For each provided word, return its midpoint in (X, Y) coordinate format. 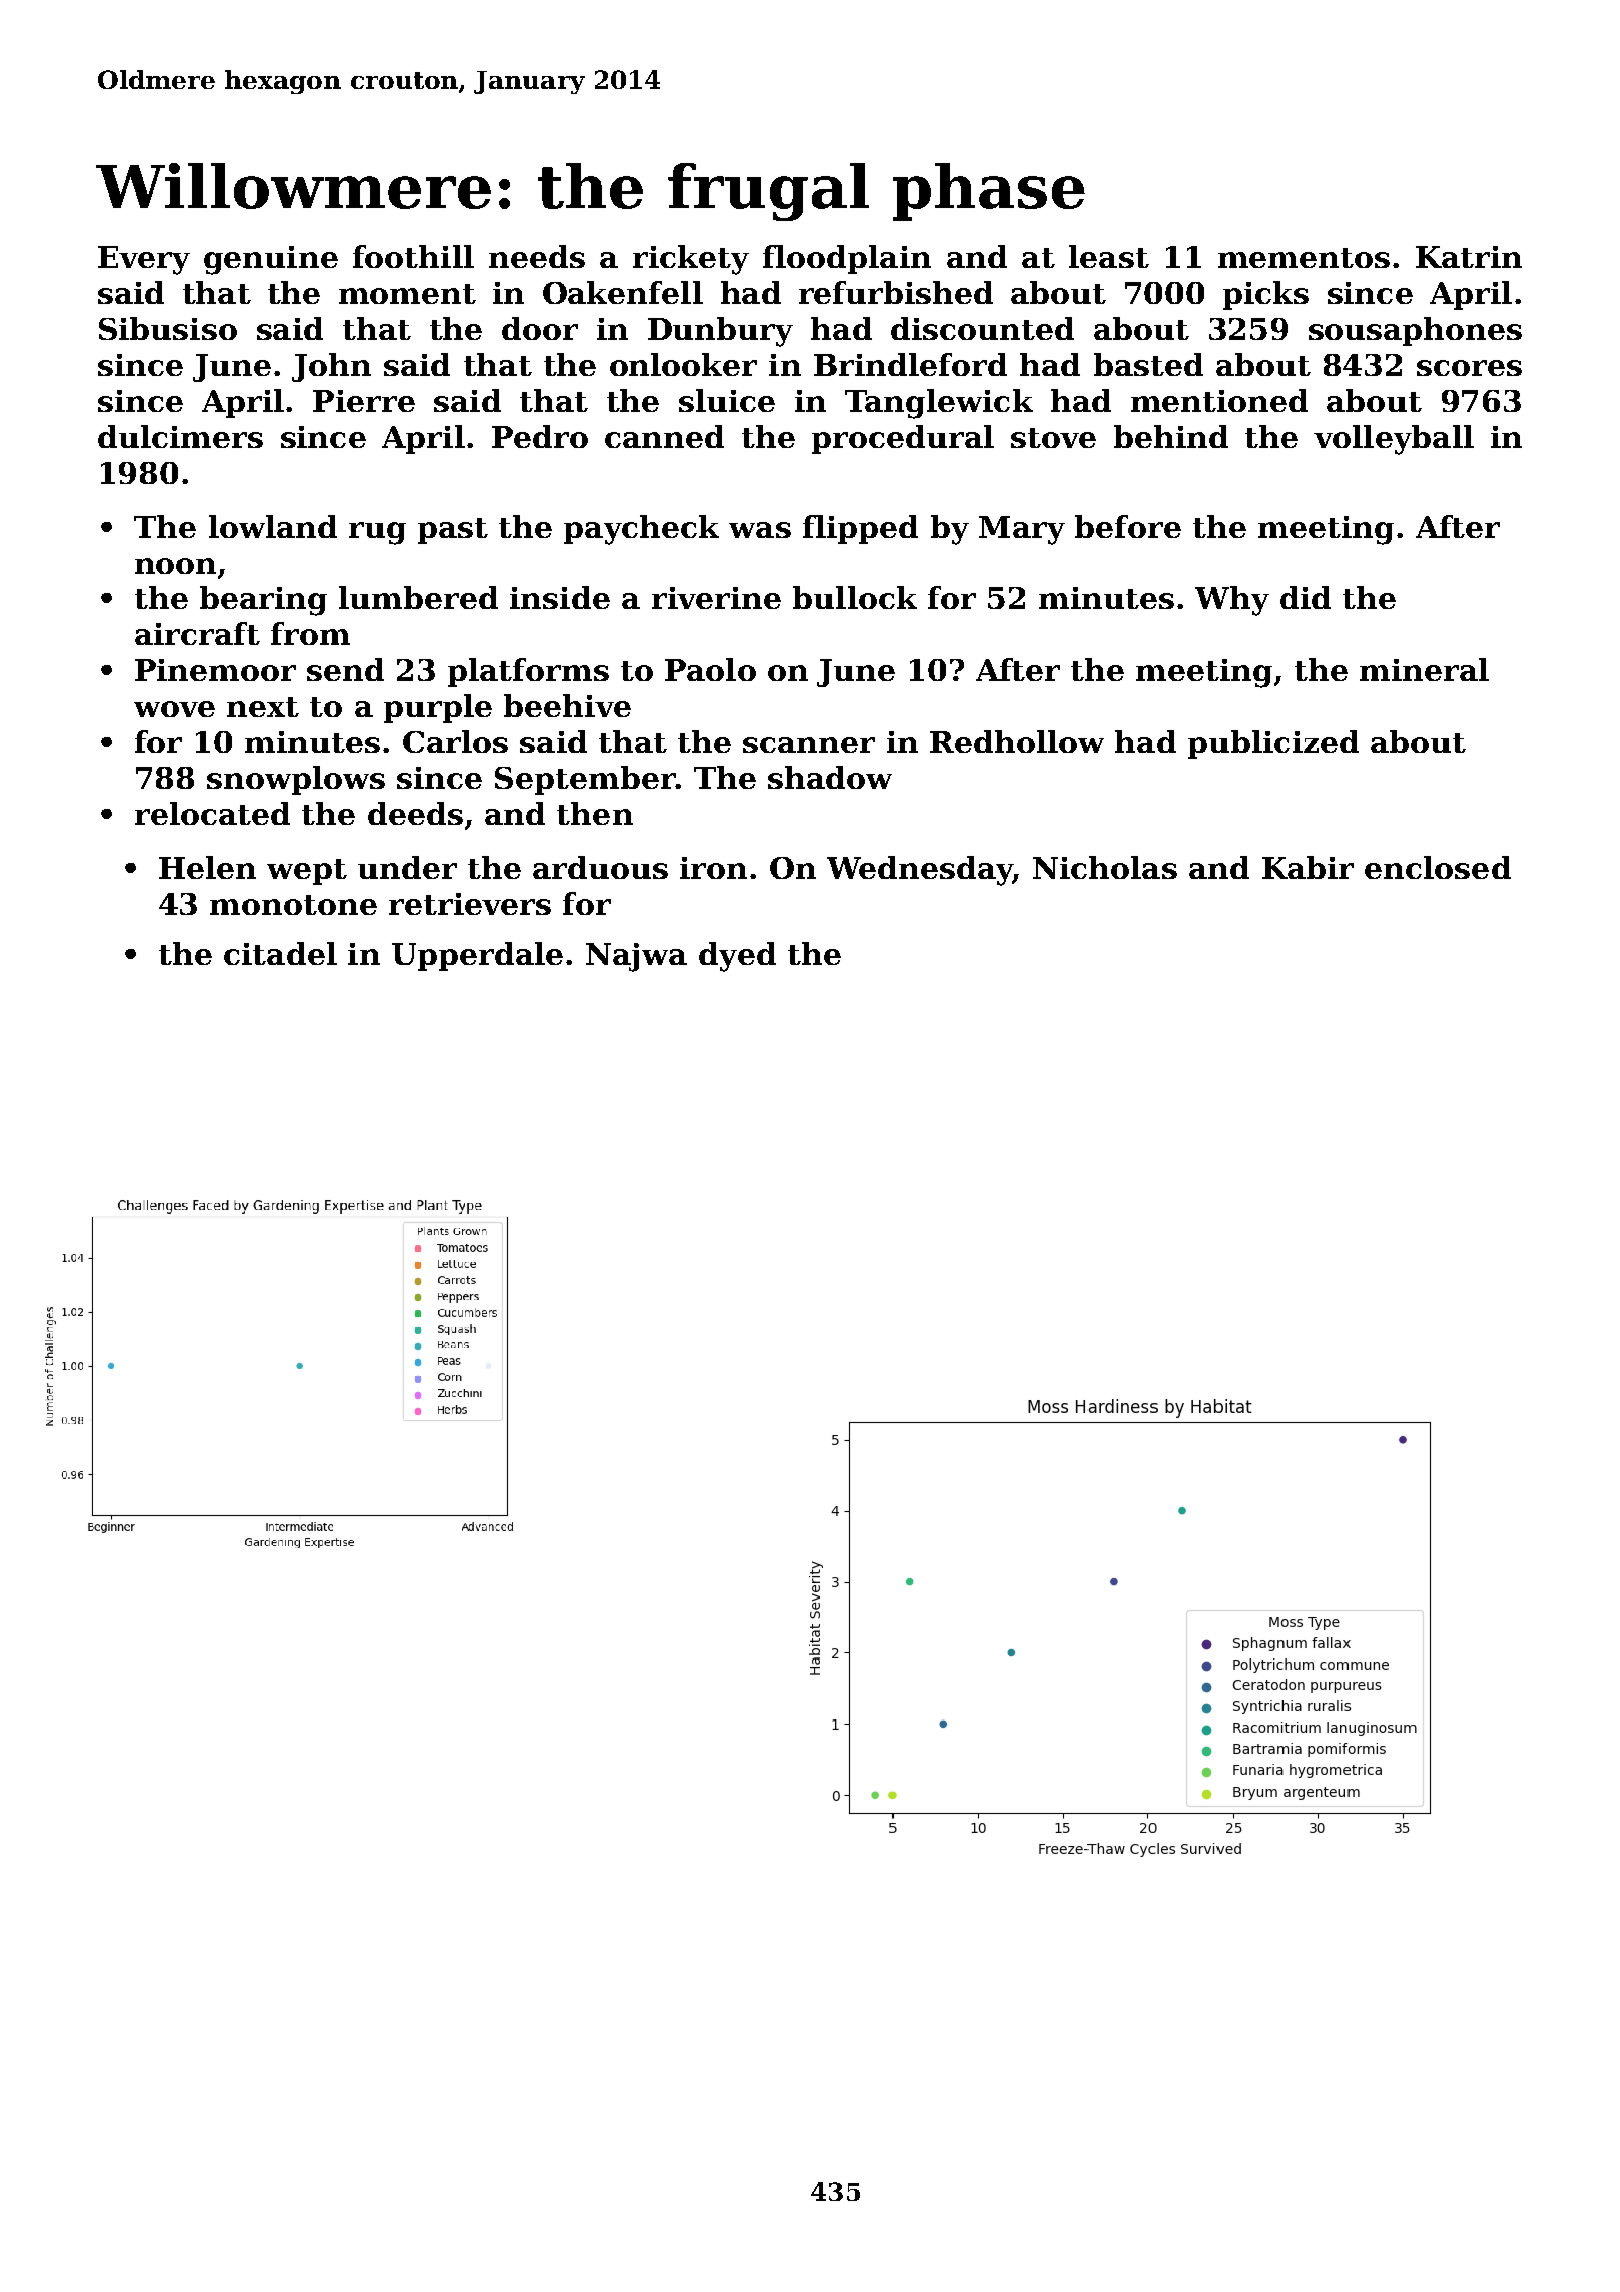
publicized (1273, 744)
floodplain (847, 259)
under (407, 867)
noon (175, 566)
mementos (1304, 258)
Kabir (1308, 867)
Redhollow (1017, 741)
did (1305, 597)
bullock (855, 597)
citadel (280, 953)
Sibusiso (168, 328)
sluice (727, 400)
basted (1148, 364)
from (310, 633)
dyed (737, 957)
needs (537, 256)
